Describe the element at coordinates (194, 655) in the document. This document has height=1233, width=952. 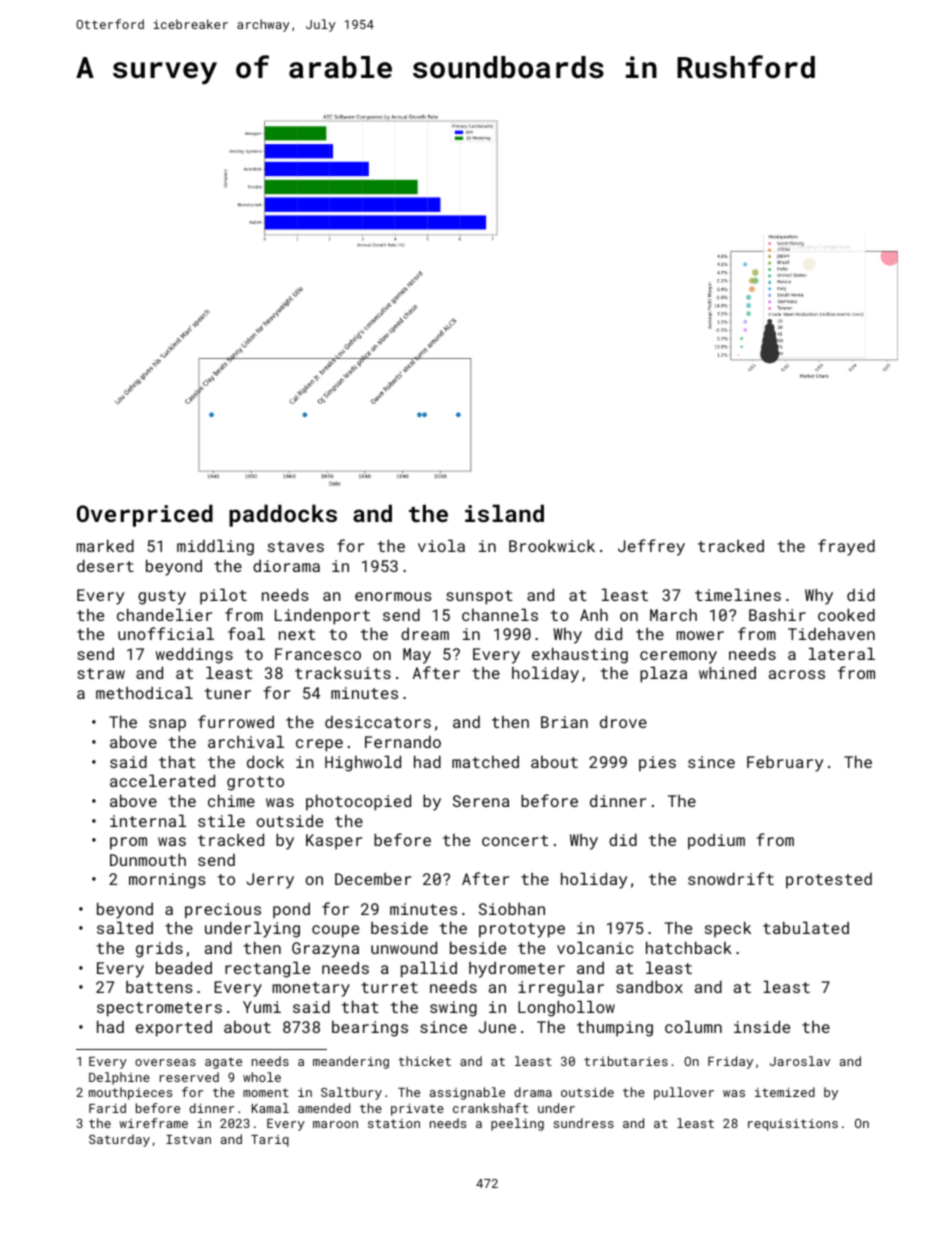
I see `weddings` at that location.
